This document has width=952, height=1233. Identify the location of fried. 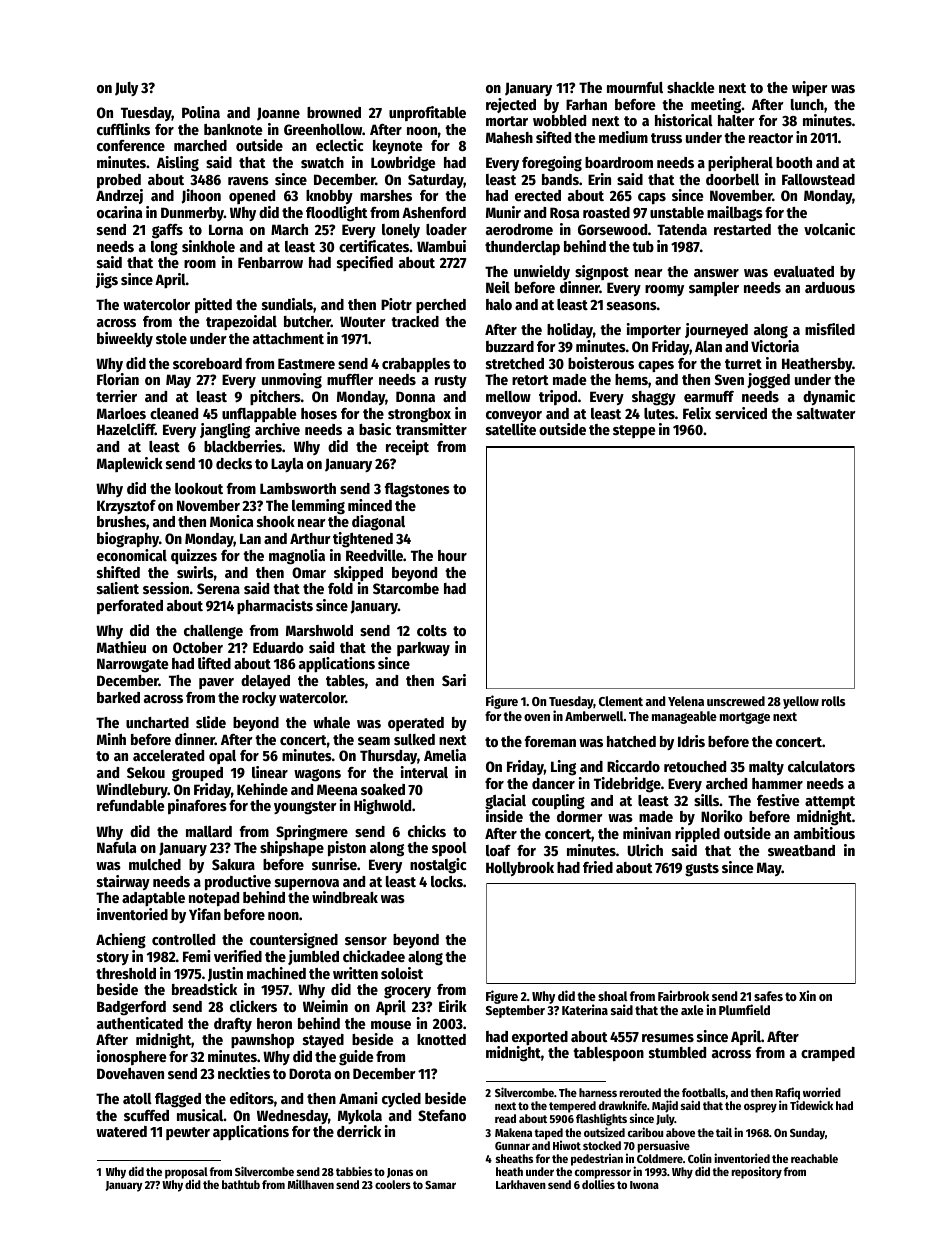
(598, 867).
